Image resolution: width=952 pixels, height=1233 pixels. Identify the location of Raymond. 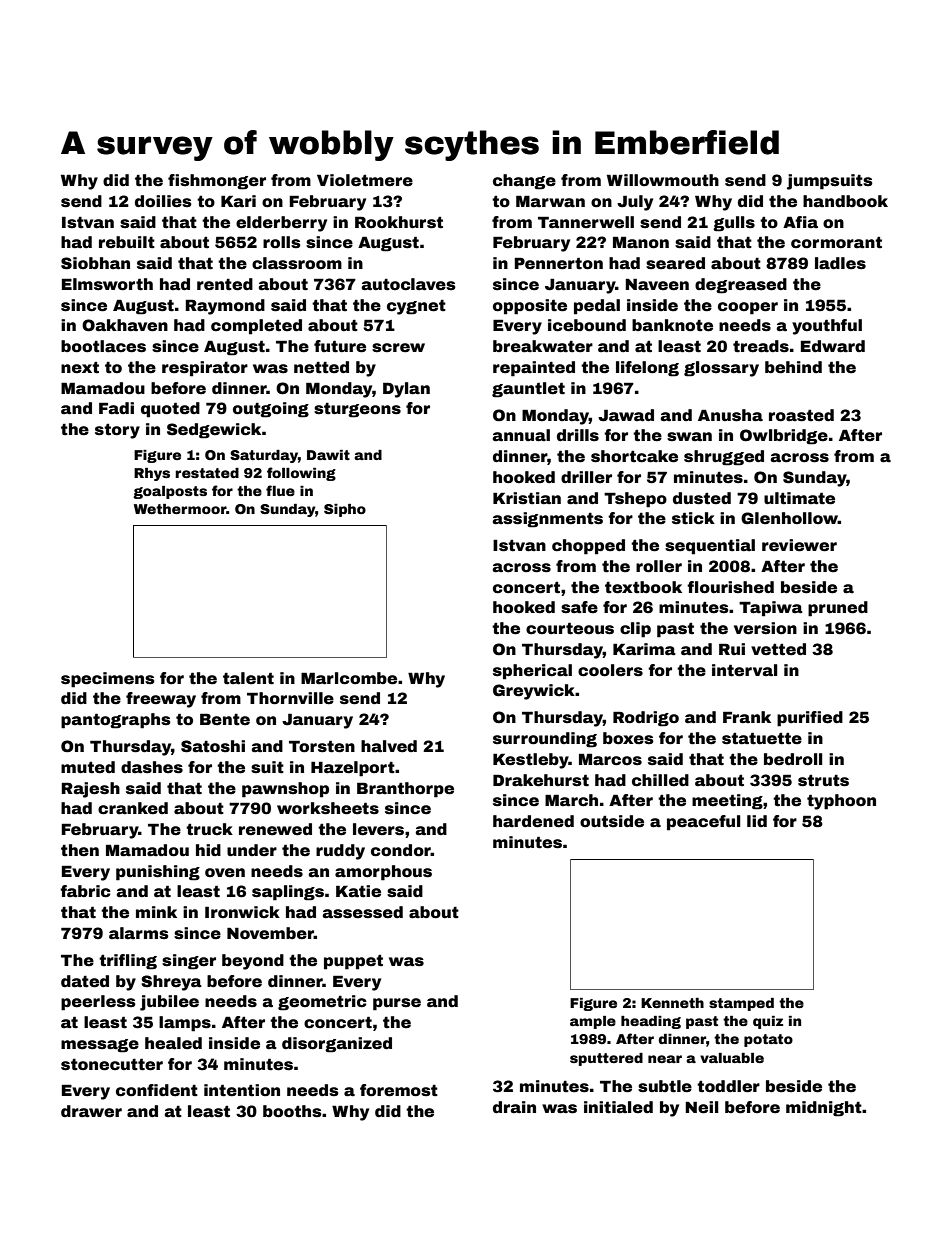
(225, 307).
